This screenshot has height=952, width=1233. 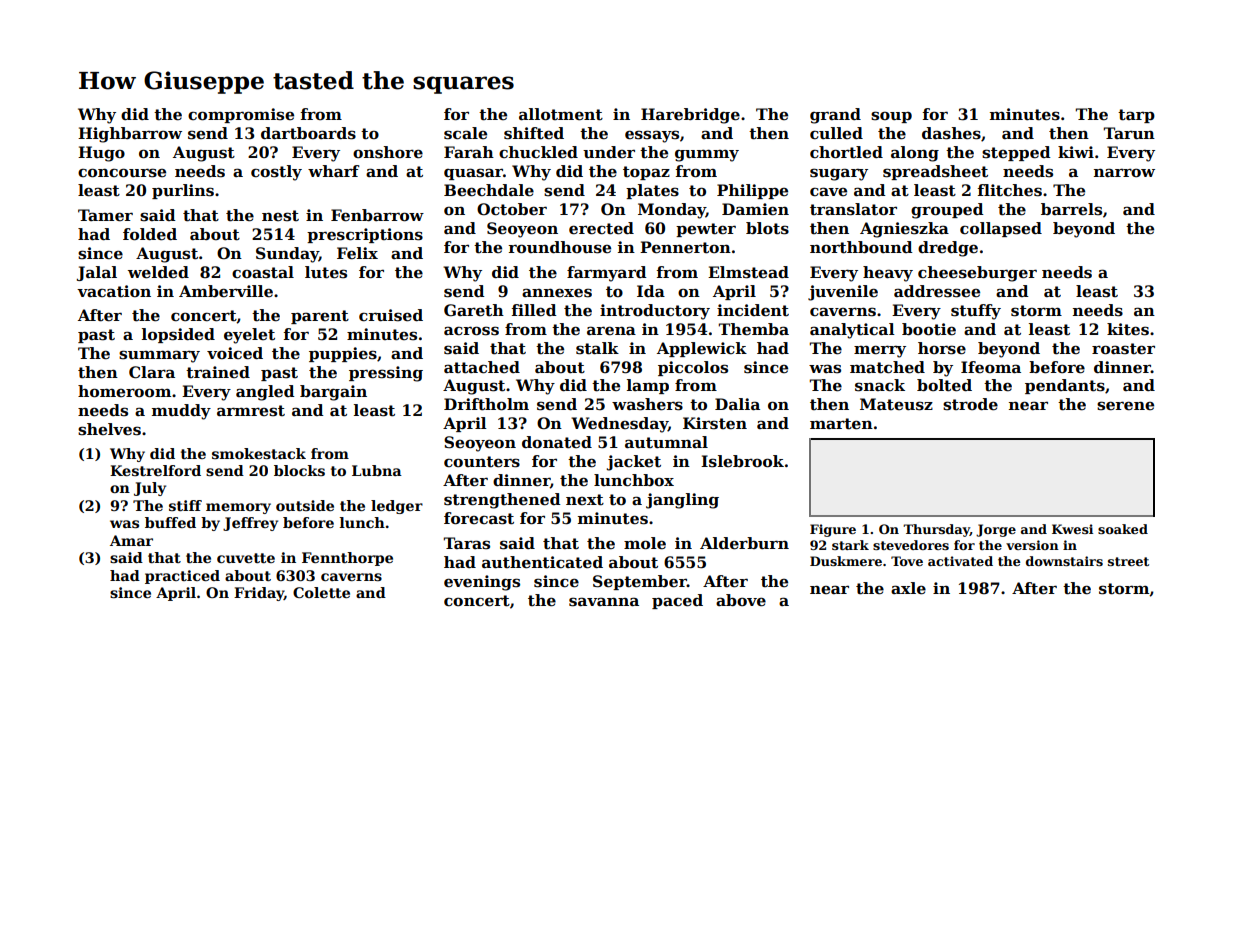 I want to click on mole, so click(x=645, y=543).
